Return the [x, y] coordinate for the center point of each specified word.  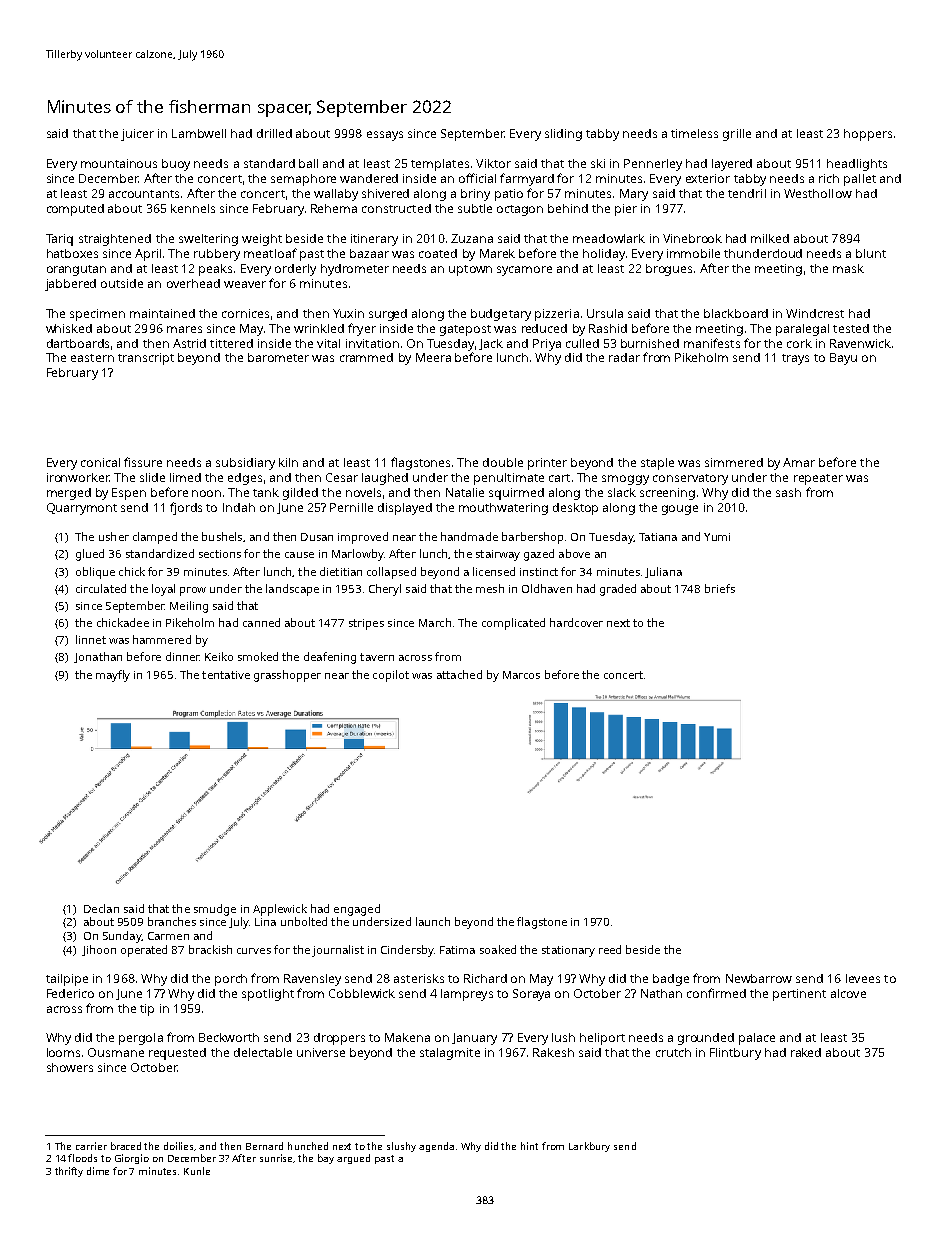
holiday [604, 255]
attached [459, 674]
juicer [137, 135]
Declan [101, 908]
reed [610, 949]
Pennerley [653, 165]
